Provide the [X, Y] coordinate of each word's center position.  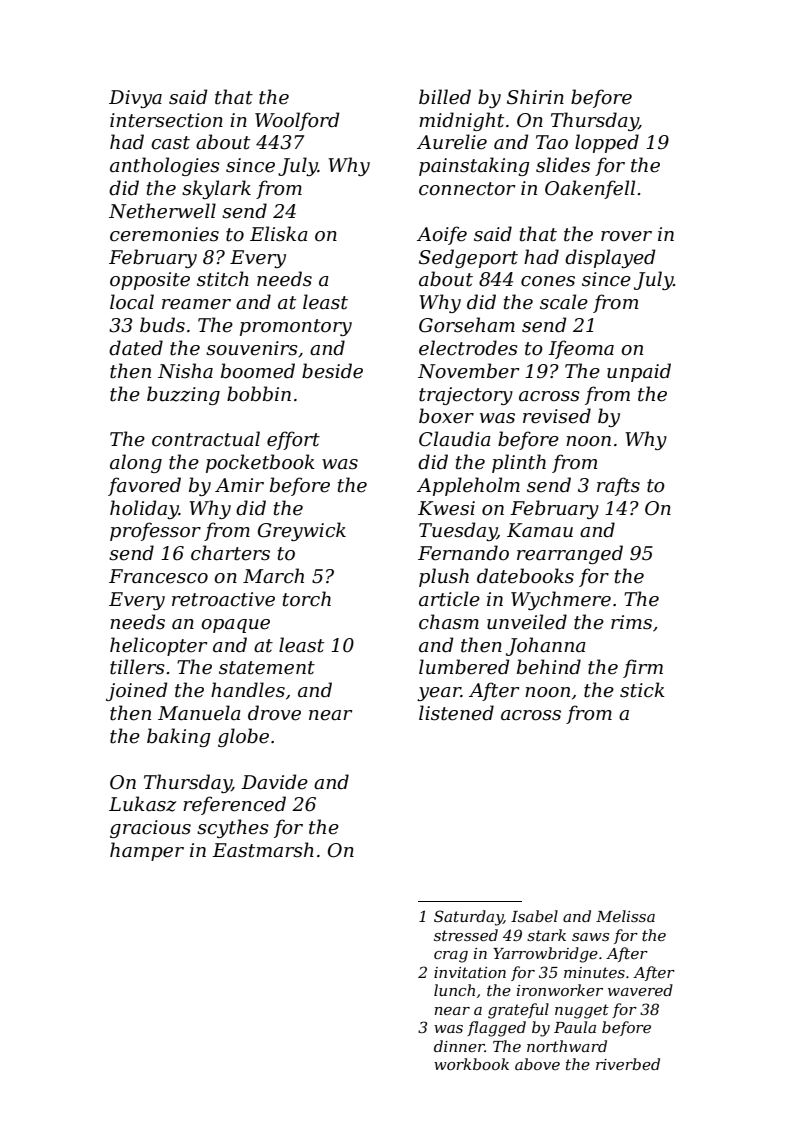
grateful [518, 1011]
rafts [618, 486]
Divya [135, 99]
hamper [147, 851]
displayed [610, 258]
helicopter [158, 646]
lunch [454, 990]
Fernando [463, 553]
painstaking [474, 166]
